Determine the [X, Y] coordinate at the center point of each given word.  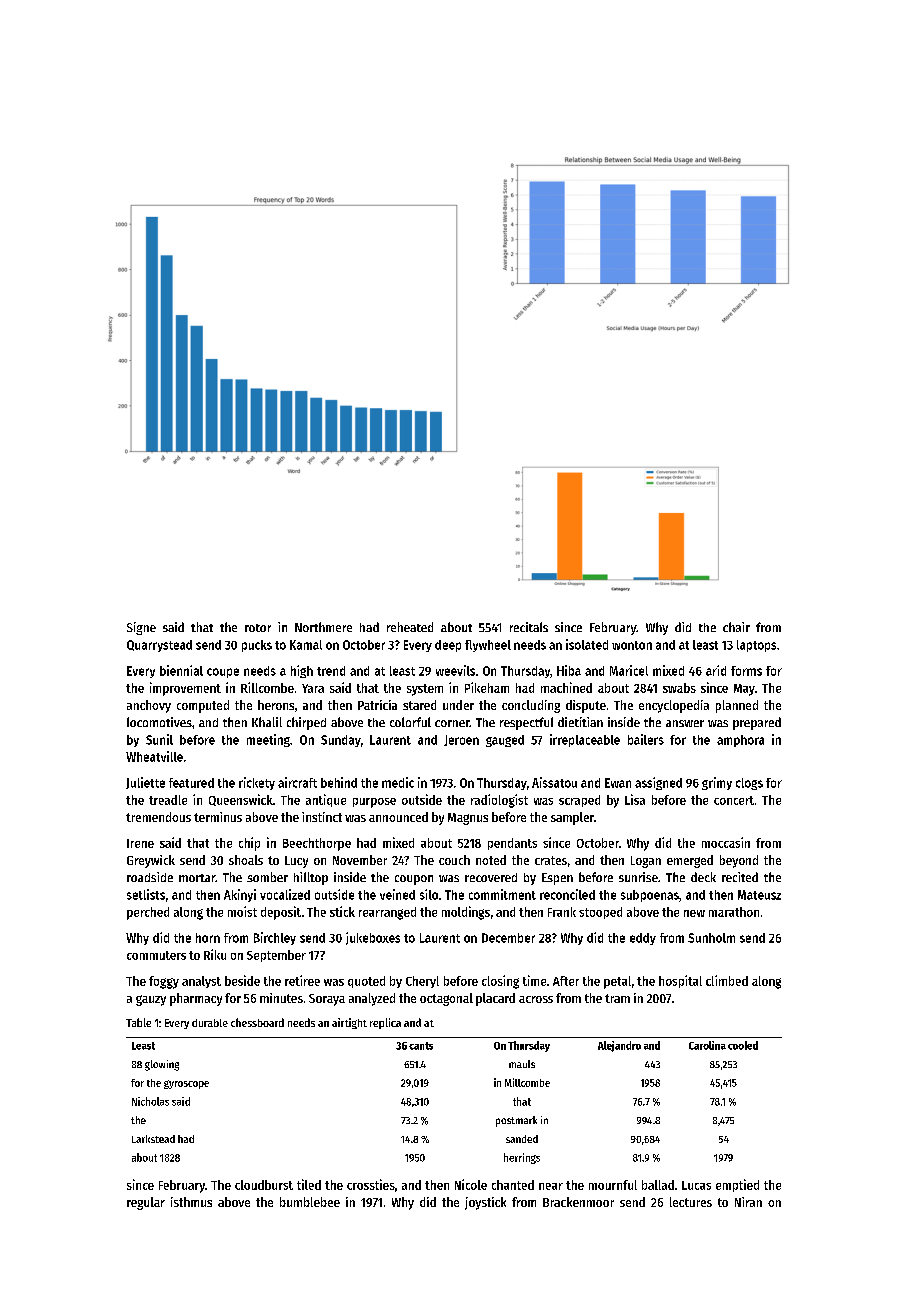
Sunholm [711, 938]
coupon [414, 880]
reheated [410, 627]
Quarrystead [159, 646]
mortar [197, 878]
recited [740, 877]
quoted [366, 982]
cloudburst [264, 1185]
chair [736, 627]
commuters [156, 955]
